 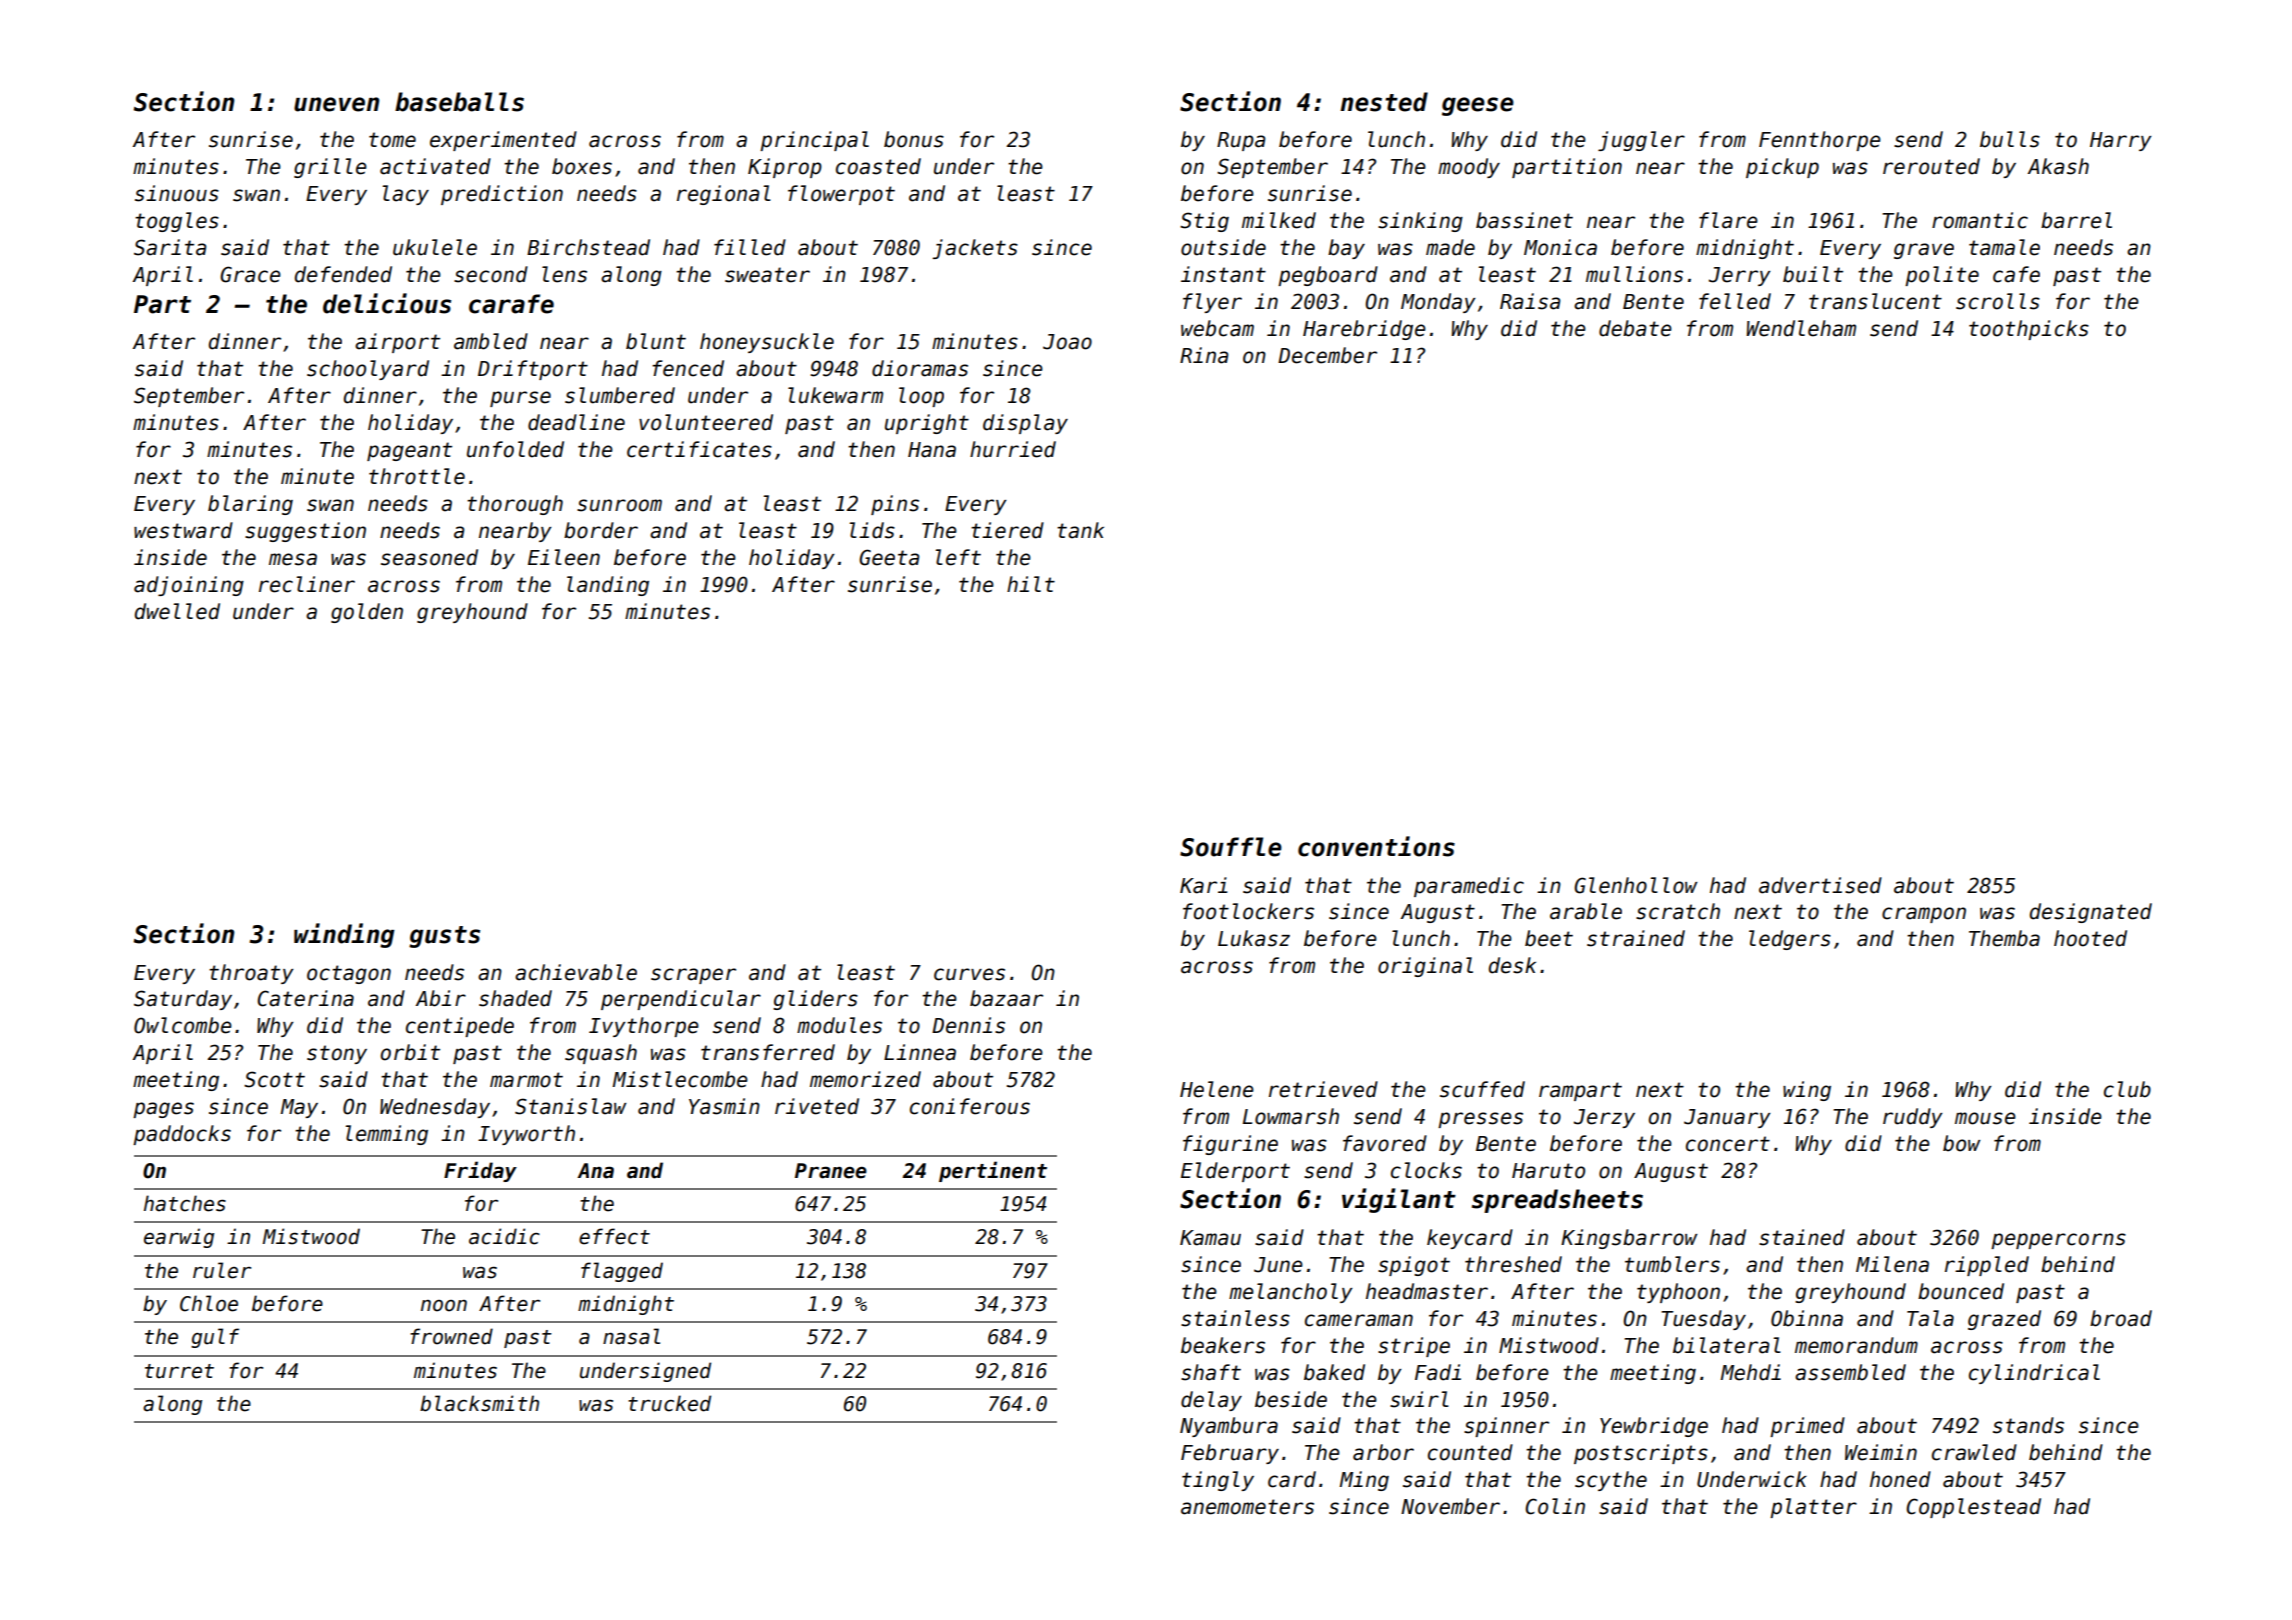 What do you see at coordinates (2029, 330) in the screenshot?
I see `toothpicks` at bounding box center [2029, 330].
